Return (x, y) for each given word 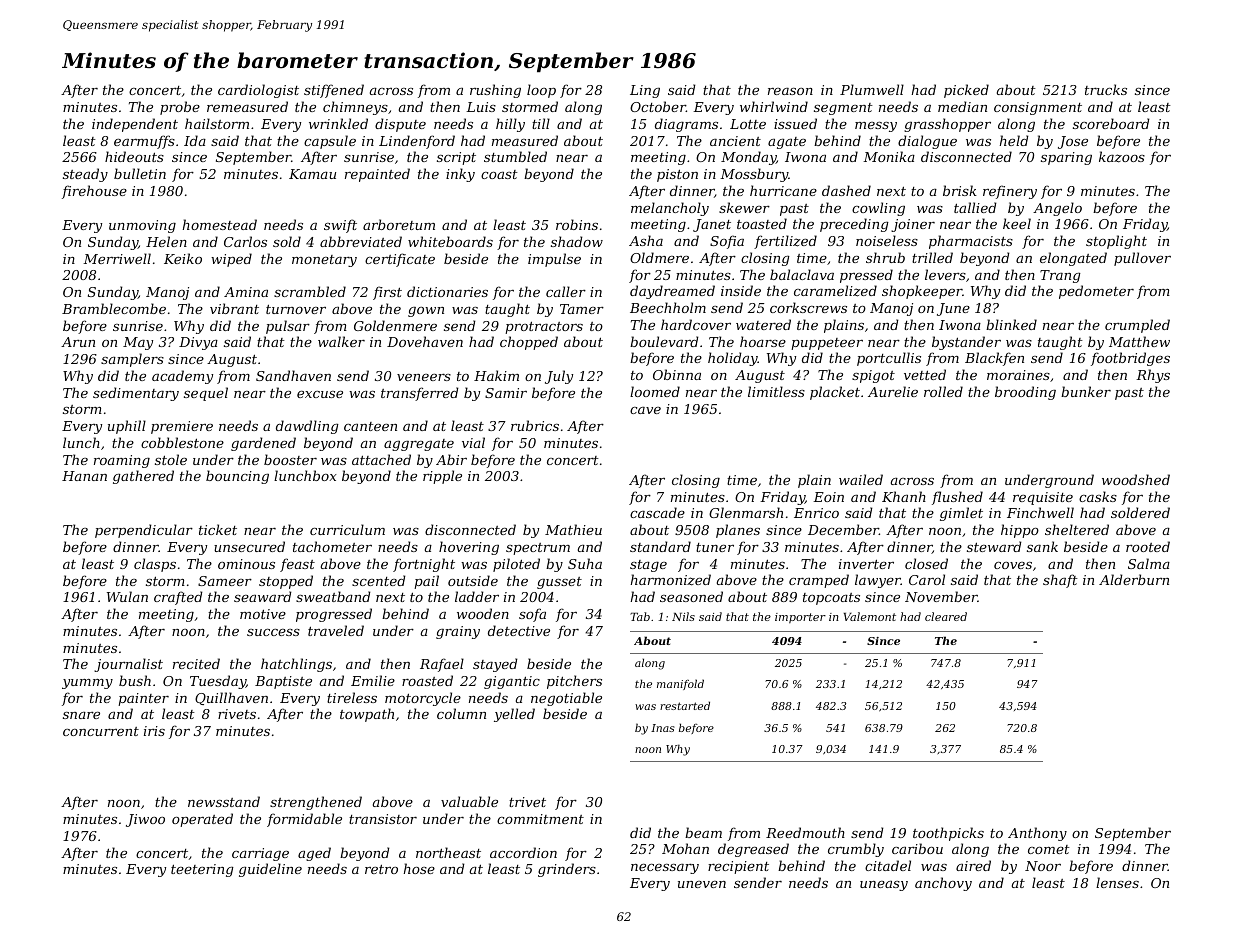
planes (738, 531)
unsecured (249, 546)
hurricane (783, 190)
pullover (1142, 259)
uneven (702, 884)
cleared (946, 616)
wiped (231, 260)
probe (180, 108)
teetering (202, 870)
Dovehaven (425, 341)
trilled (932, 257)
